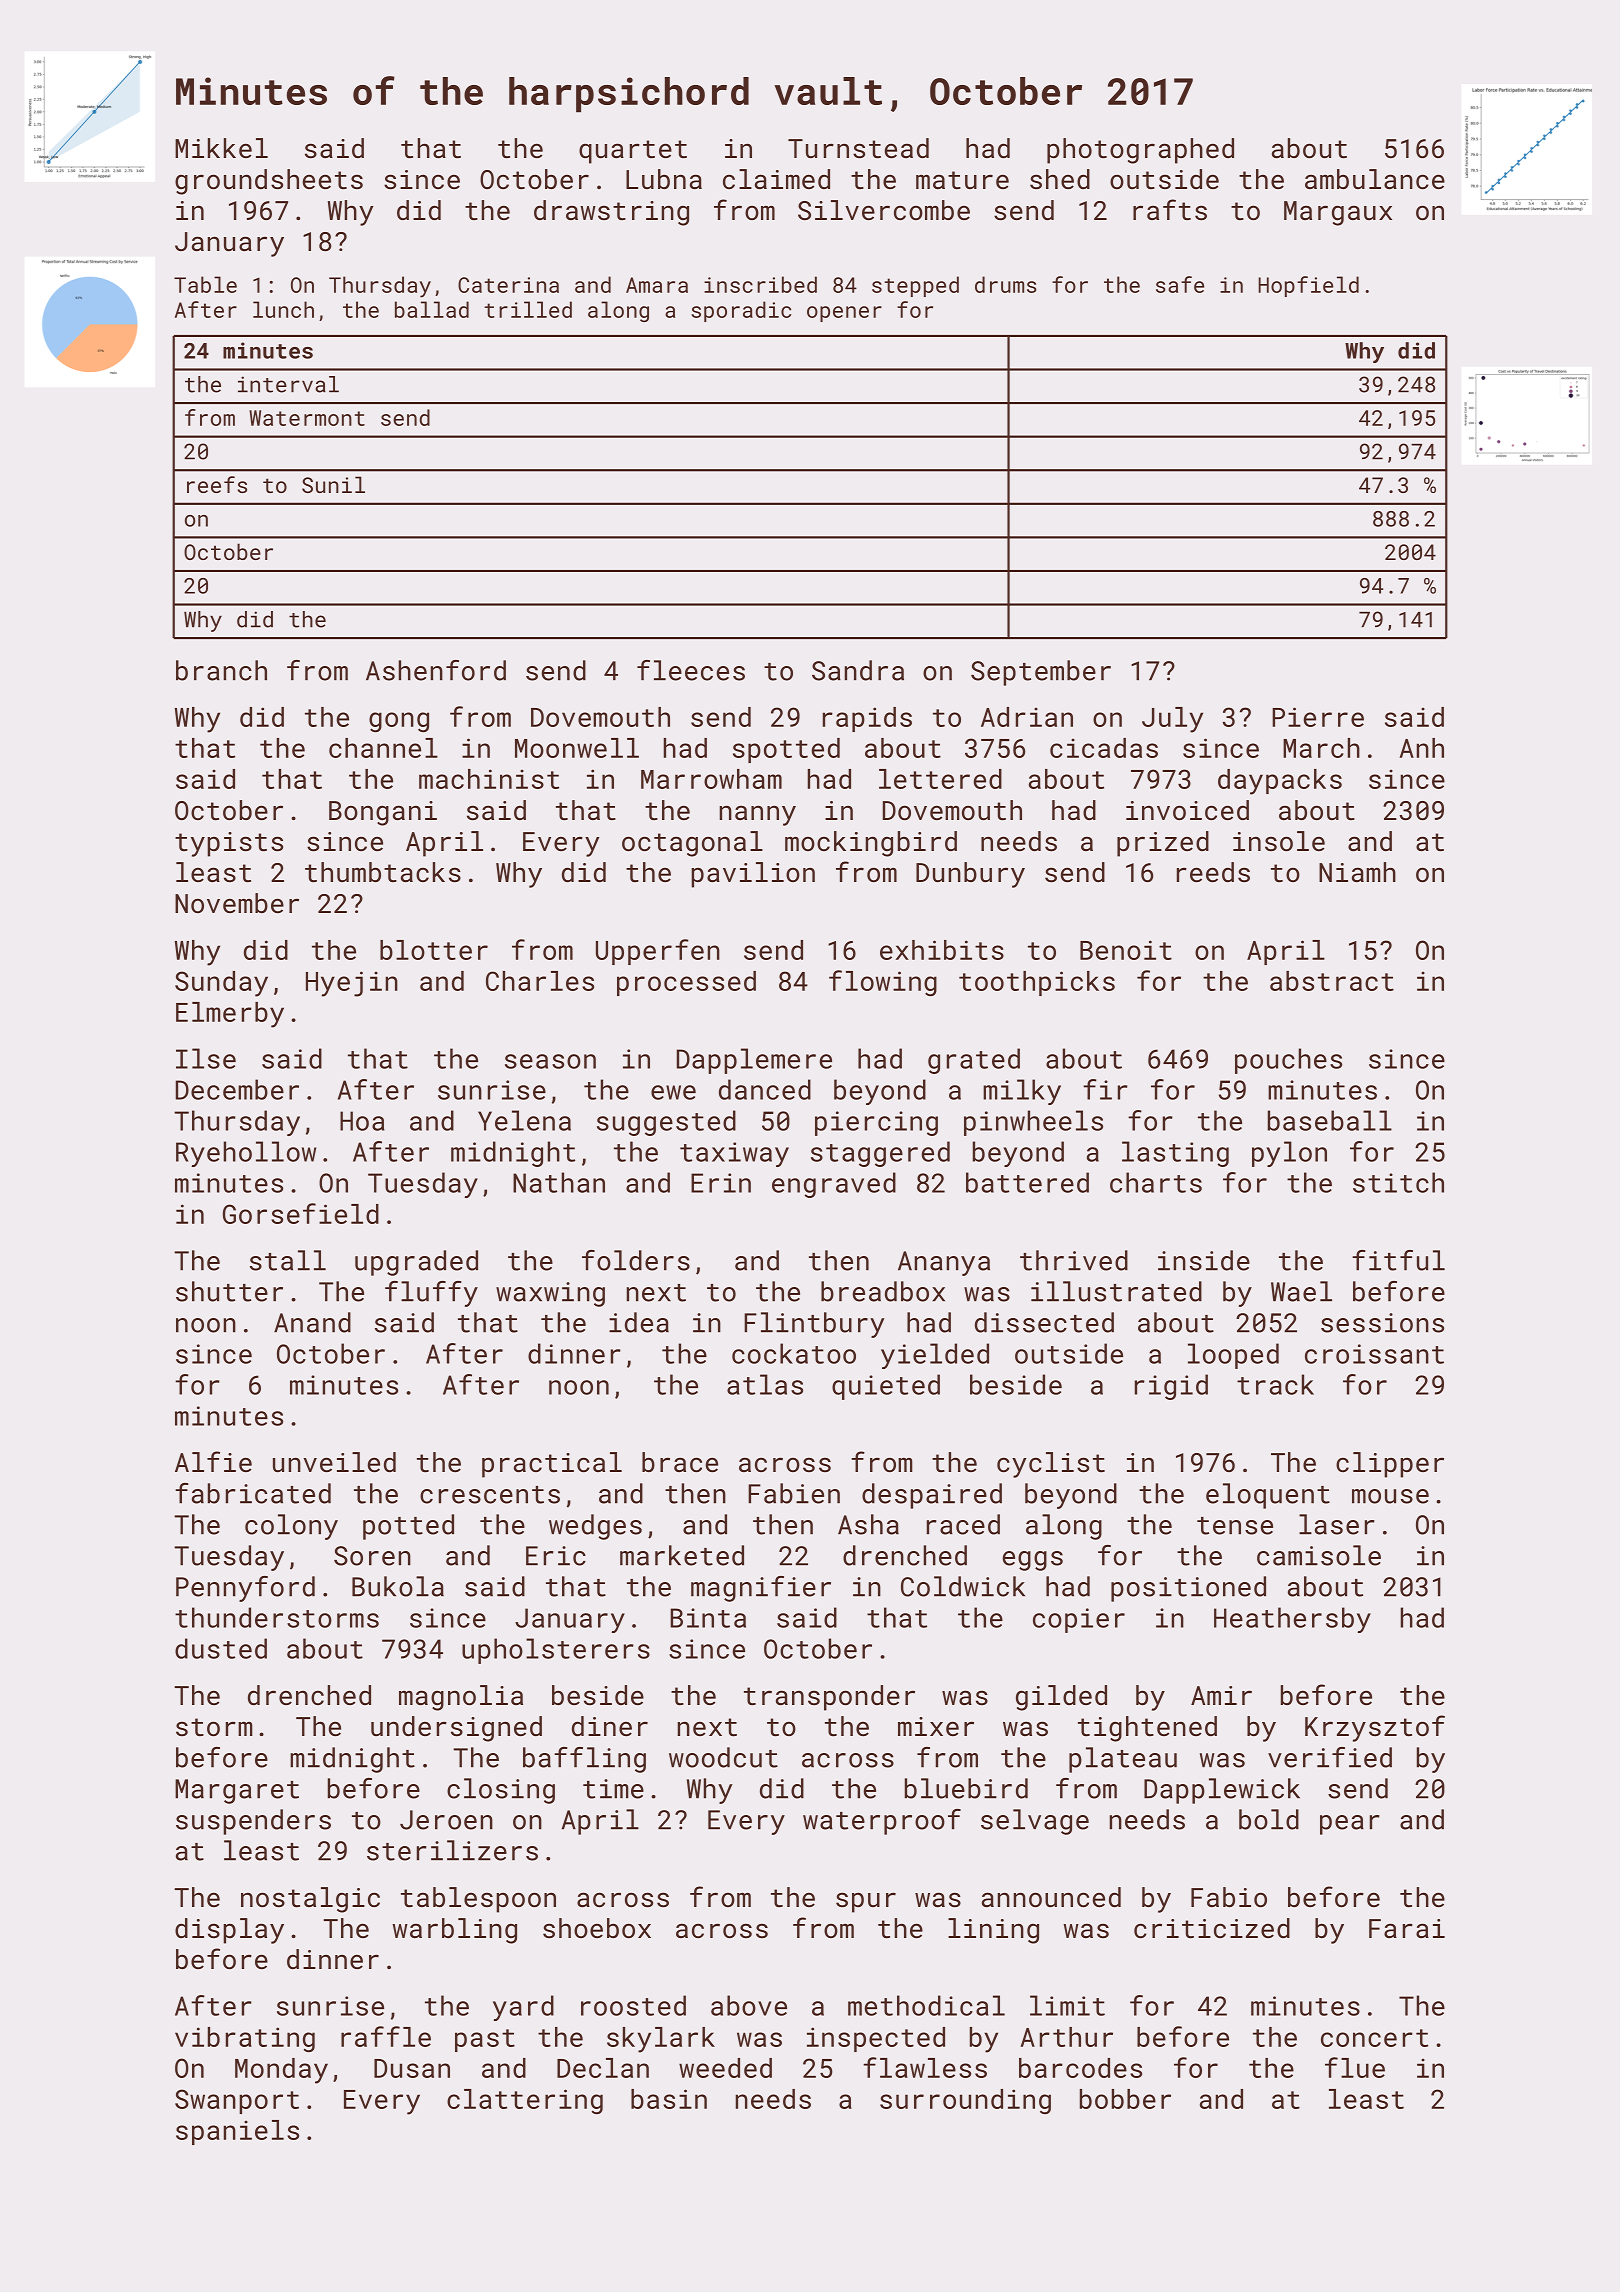 This screenshot has width=1620, height=2292. What do you see at coordinates (1398, 1182) in the screenshot?
I see `stitch` at bounding box center [1398, 1182].
